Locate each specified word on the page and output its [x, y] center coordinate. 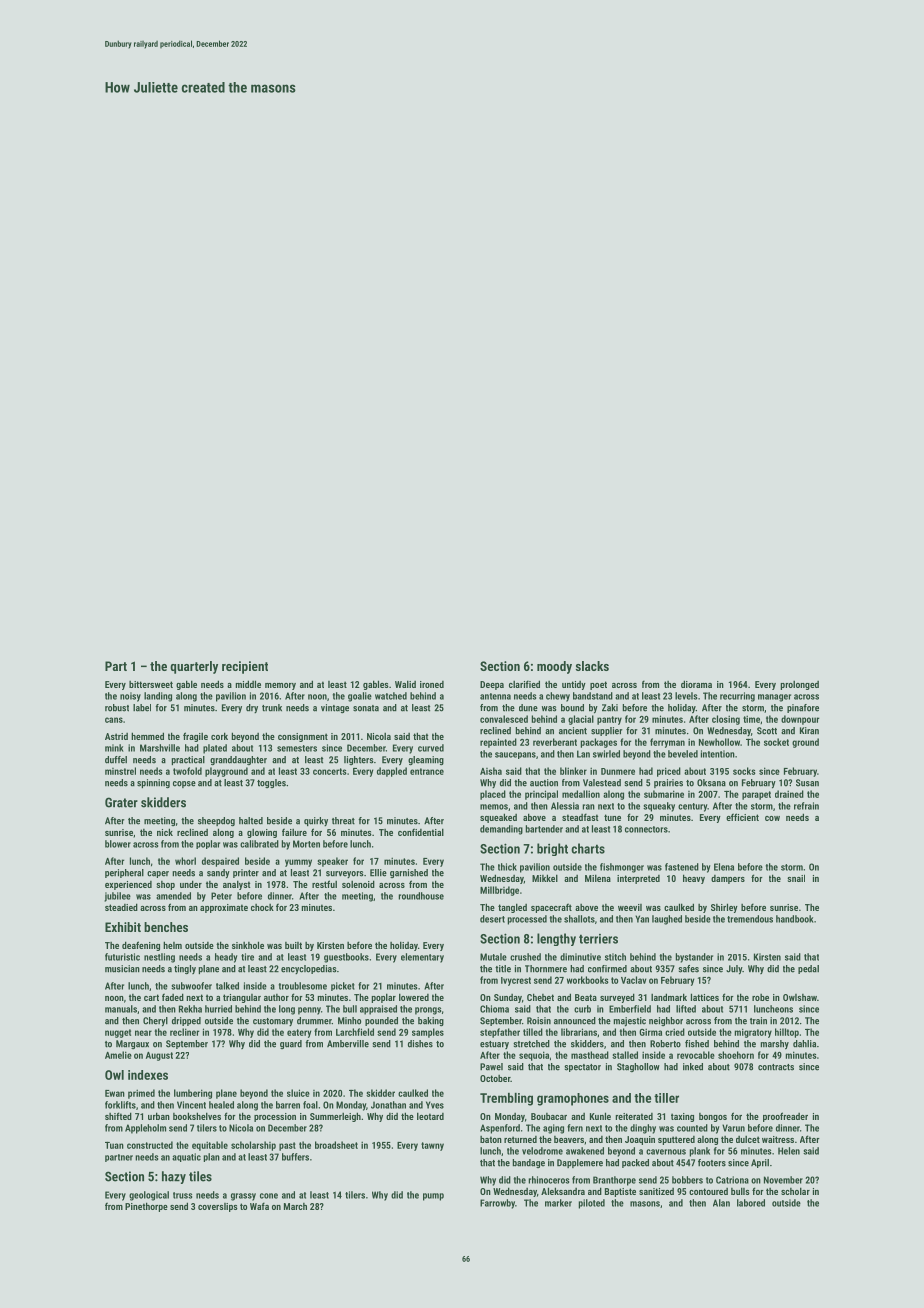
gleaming [426, 760]
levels [686, 696]
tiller [666, 1098]
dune [528, 708]
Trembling [506, 1099]
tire [247, 957]
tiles [200, 1176]
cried [675, 1032]
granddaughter [238, 760]
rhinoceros [548, 1180]
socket [776, 742]
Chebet [540, 997]
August [159, 1056]
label [142, 708]
